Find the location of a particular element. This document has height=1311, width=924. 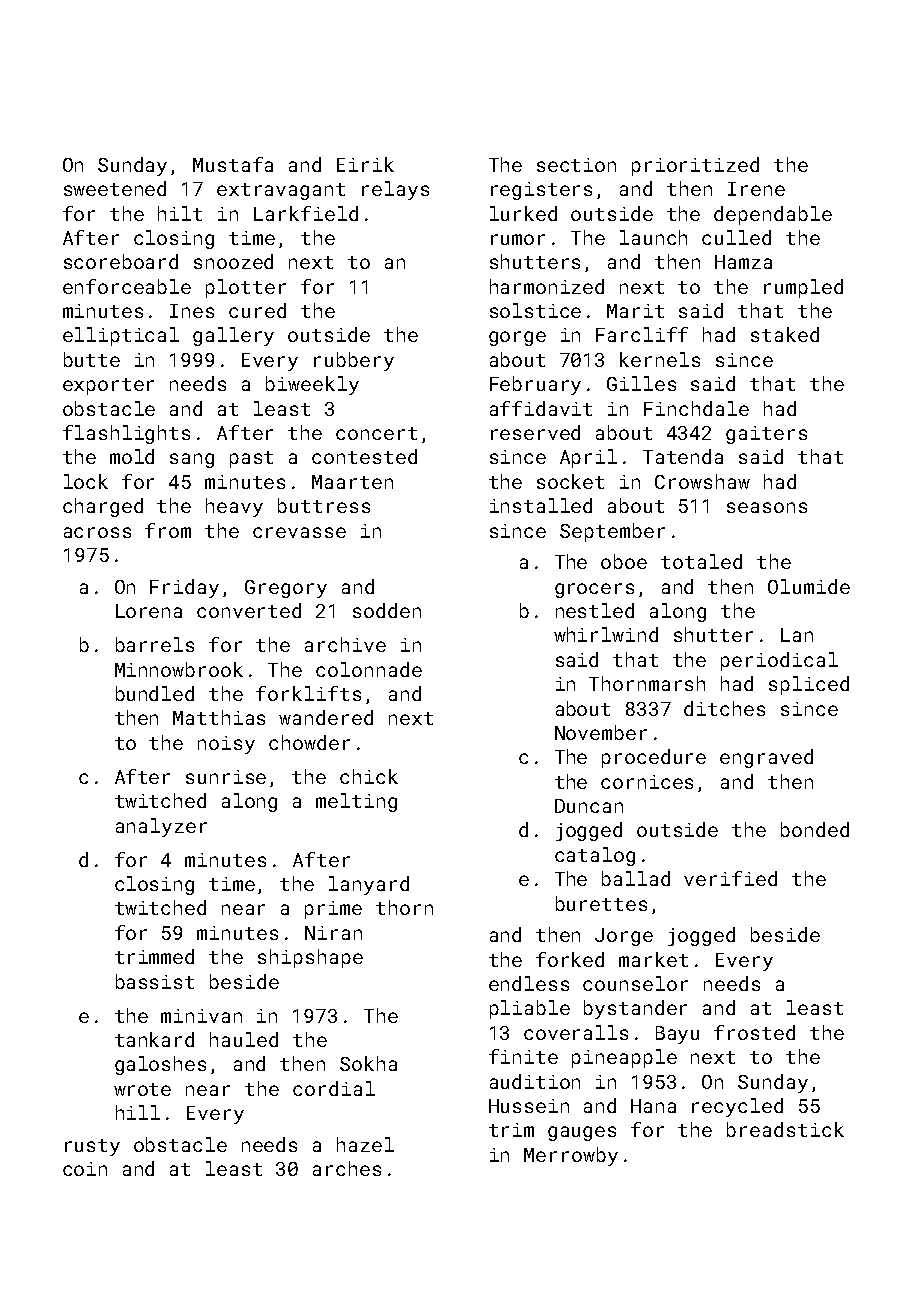

Eirik is located at coordinates (365, 164).
